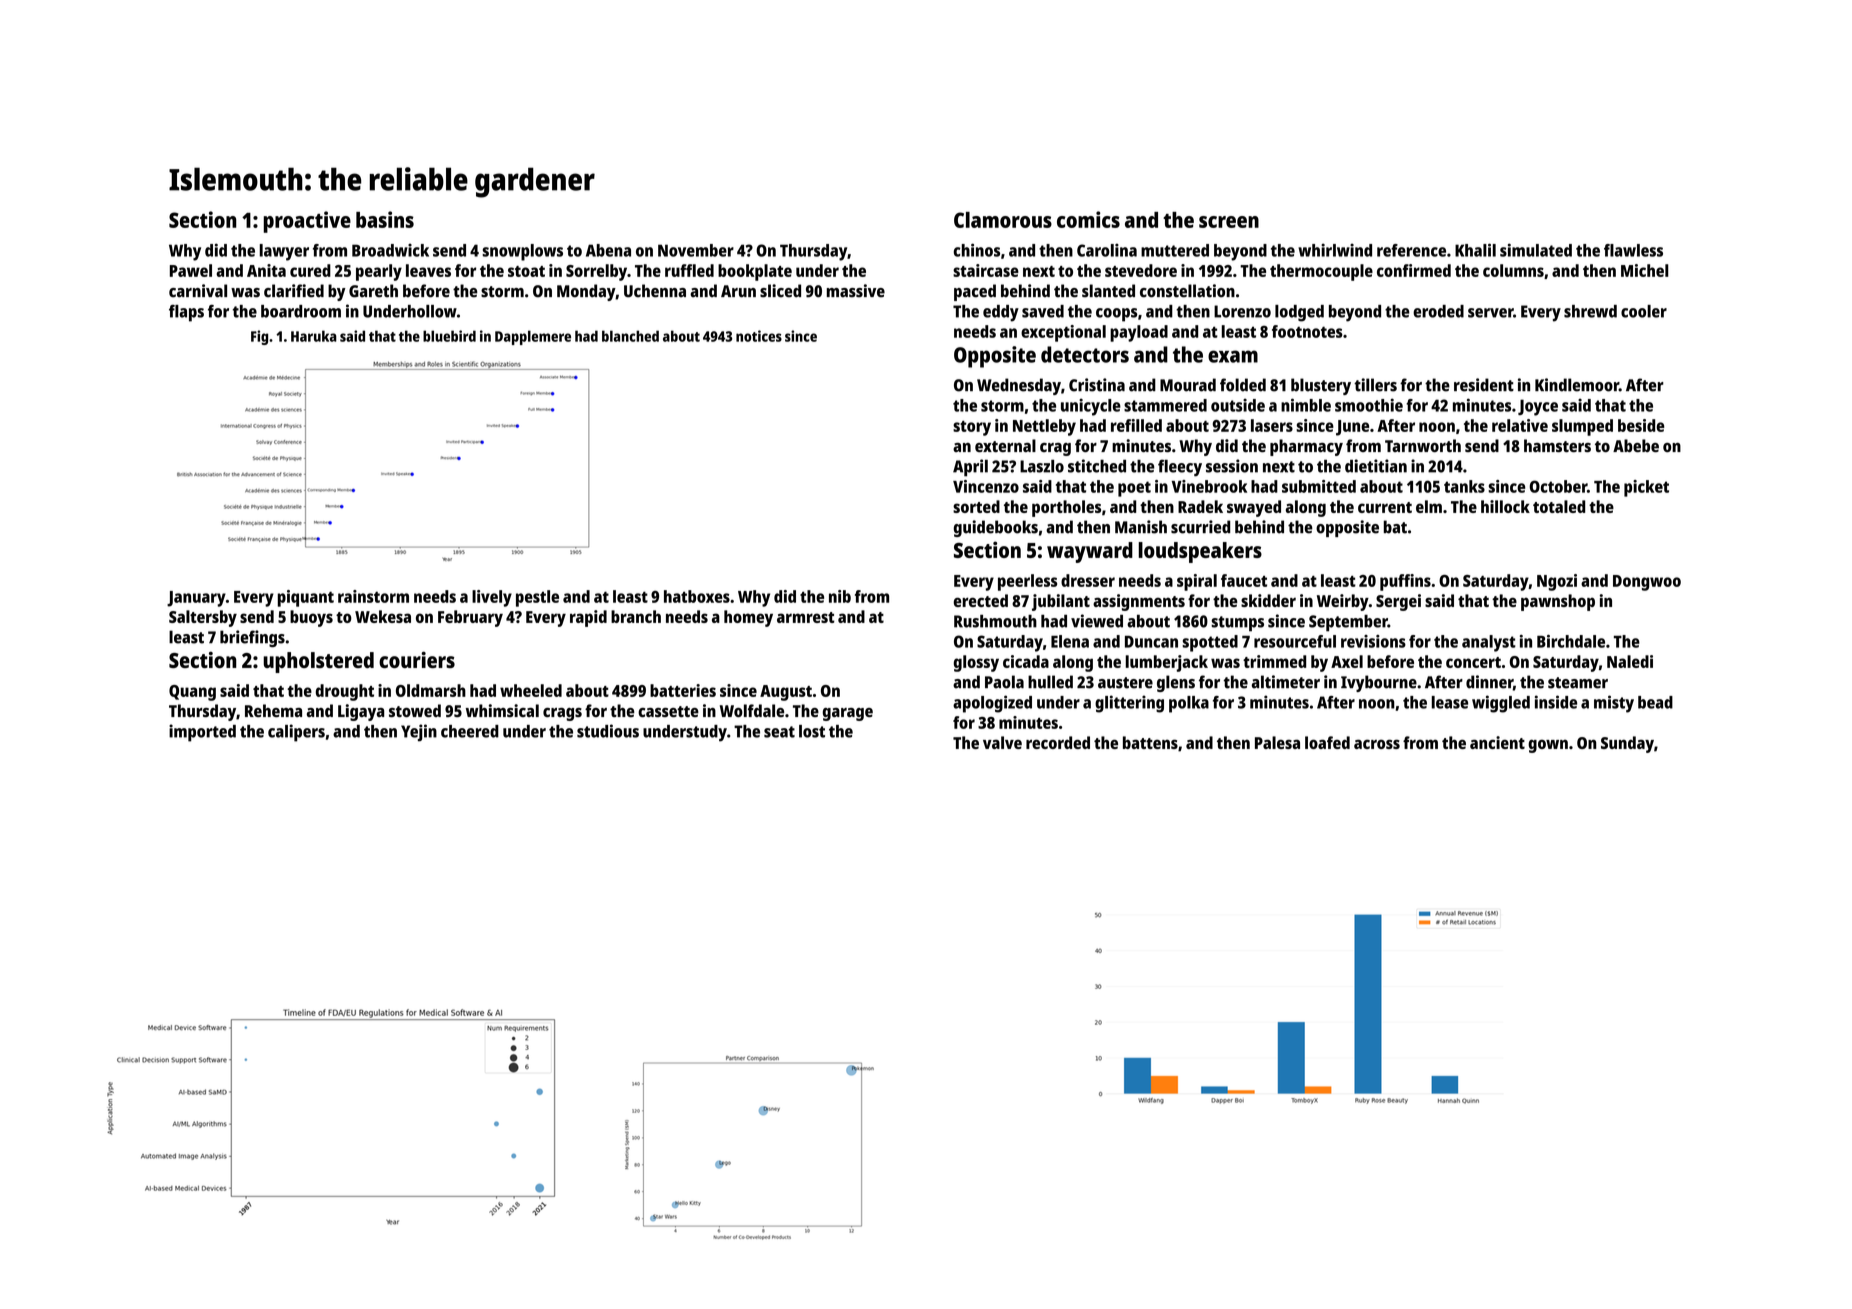 The height and width of the screenshot is (1309, 1852). I want to click on Haruka, so click(314, 336).
